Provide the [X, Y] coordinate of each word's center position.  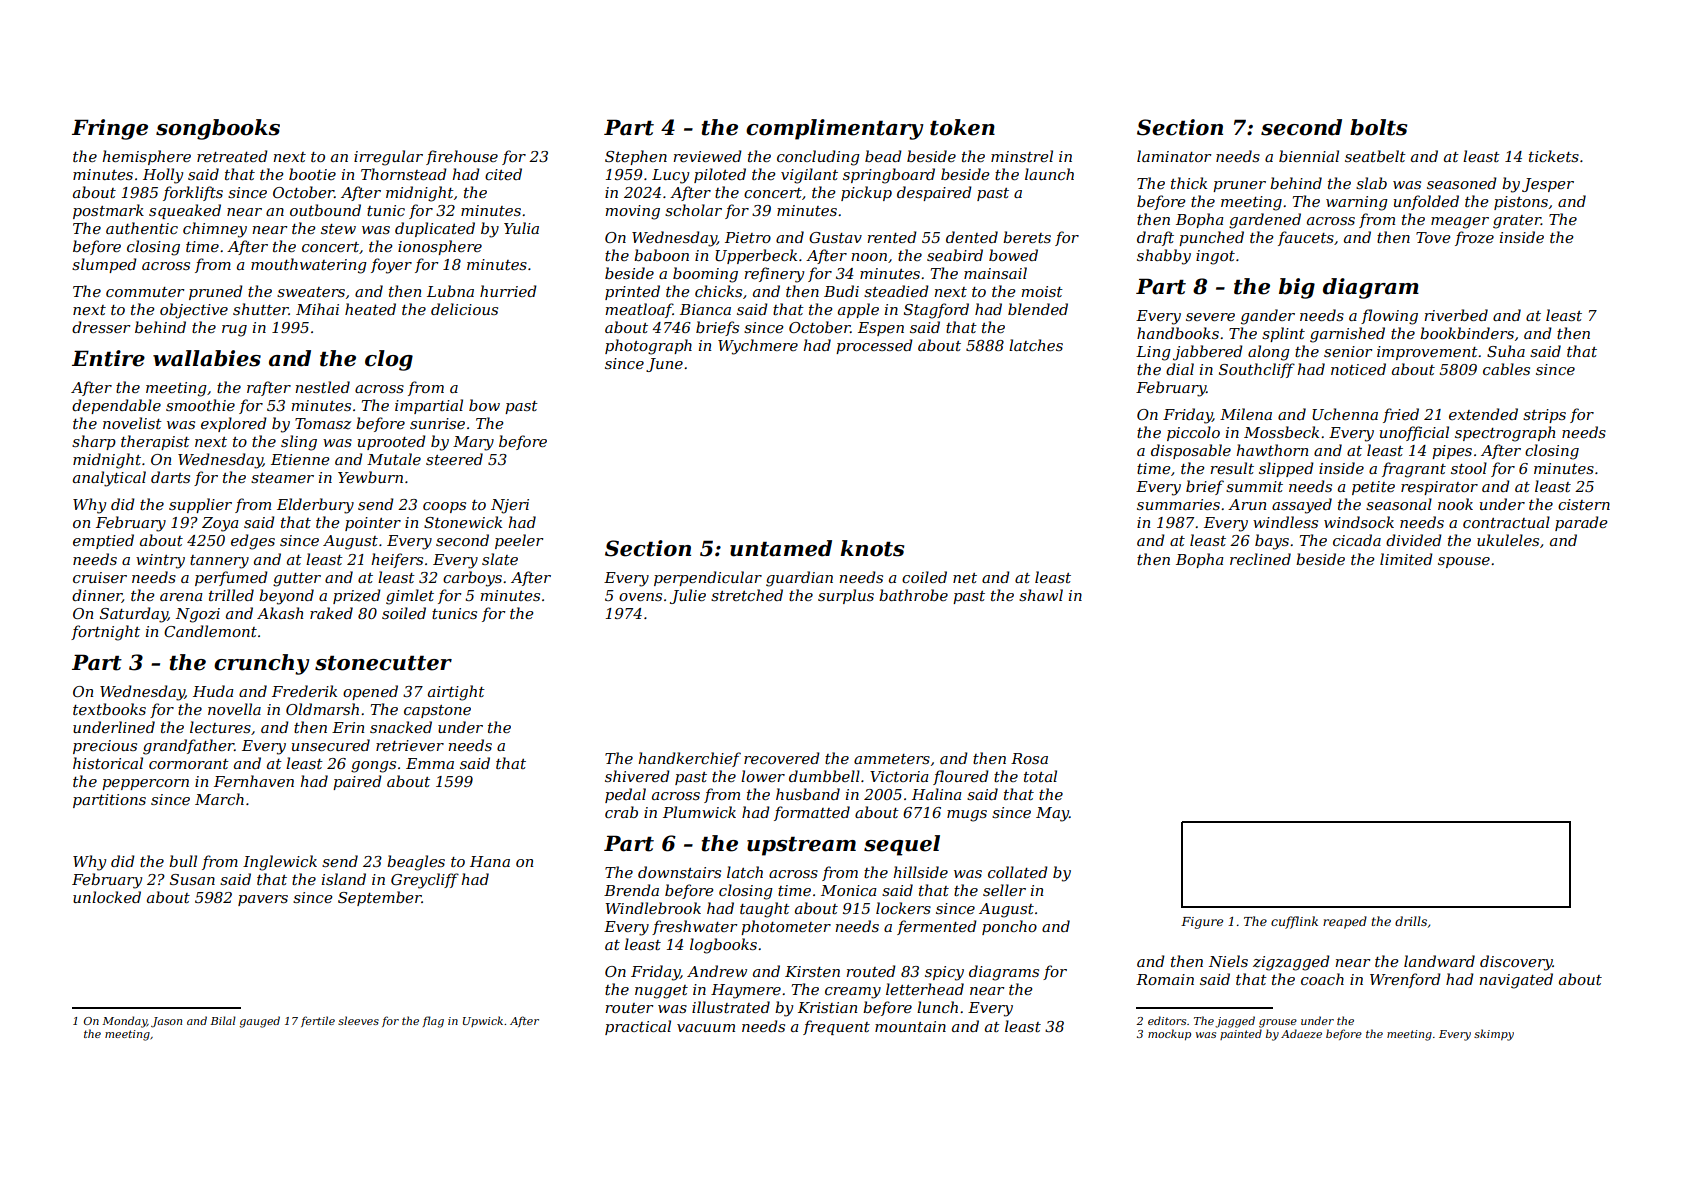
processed [874, 346]
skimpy [1494, 1035]
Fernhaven [254, 781]
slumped [104, 265]
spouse [1464, 562]
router [629, 1008]
